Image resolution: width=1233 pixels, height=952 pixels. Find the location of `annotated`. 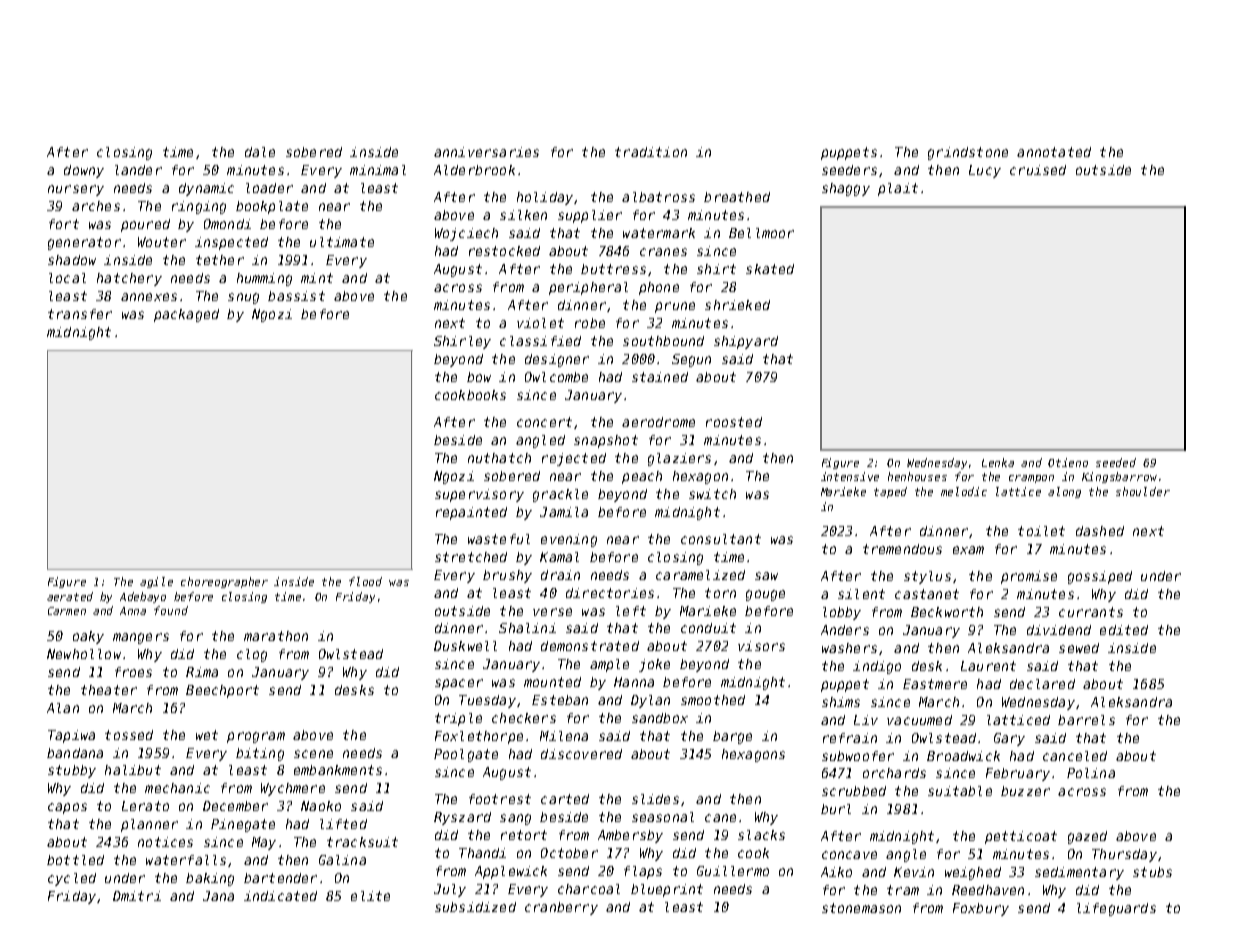

annotated is located at coordinates (1054, 152).
